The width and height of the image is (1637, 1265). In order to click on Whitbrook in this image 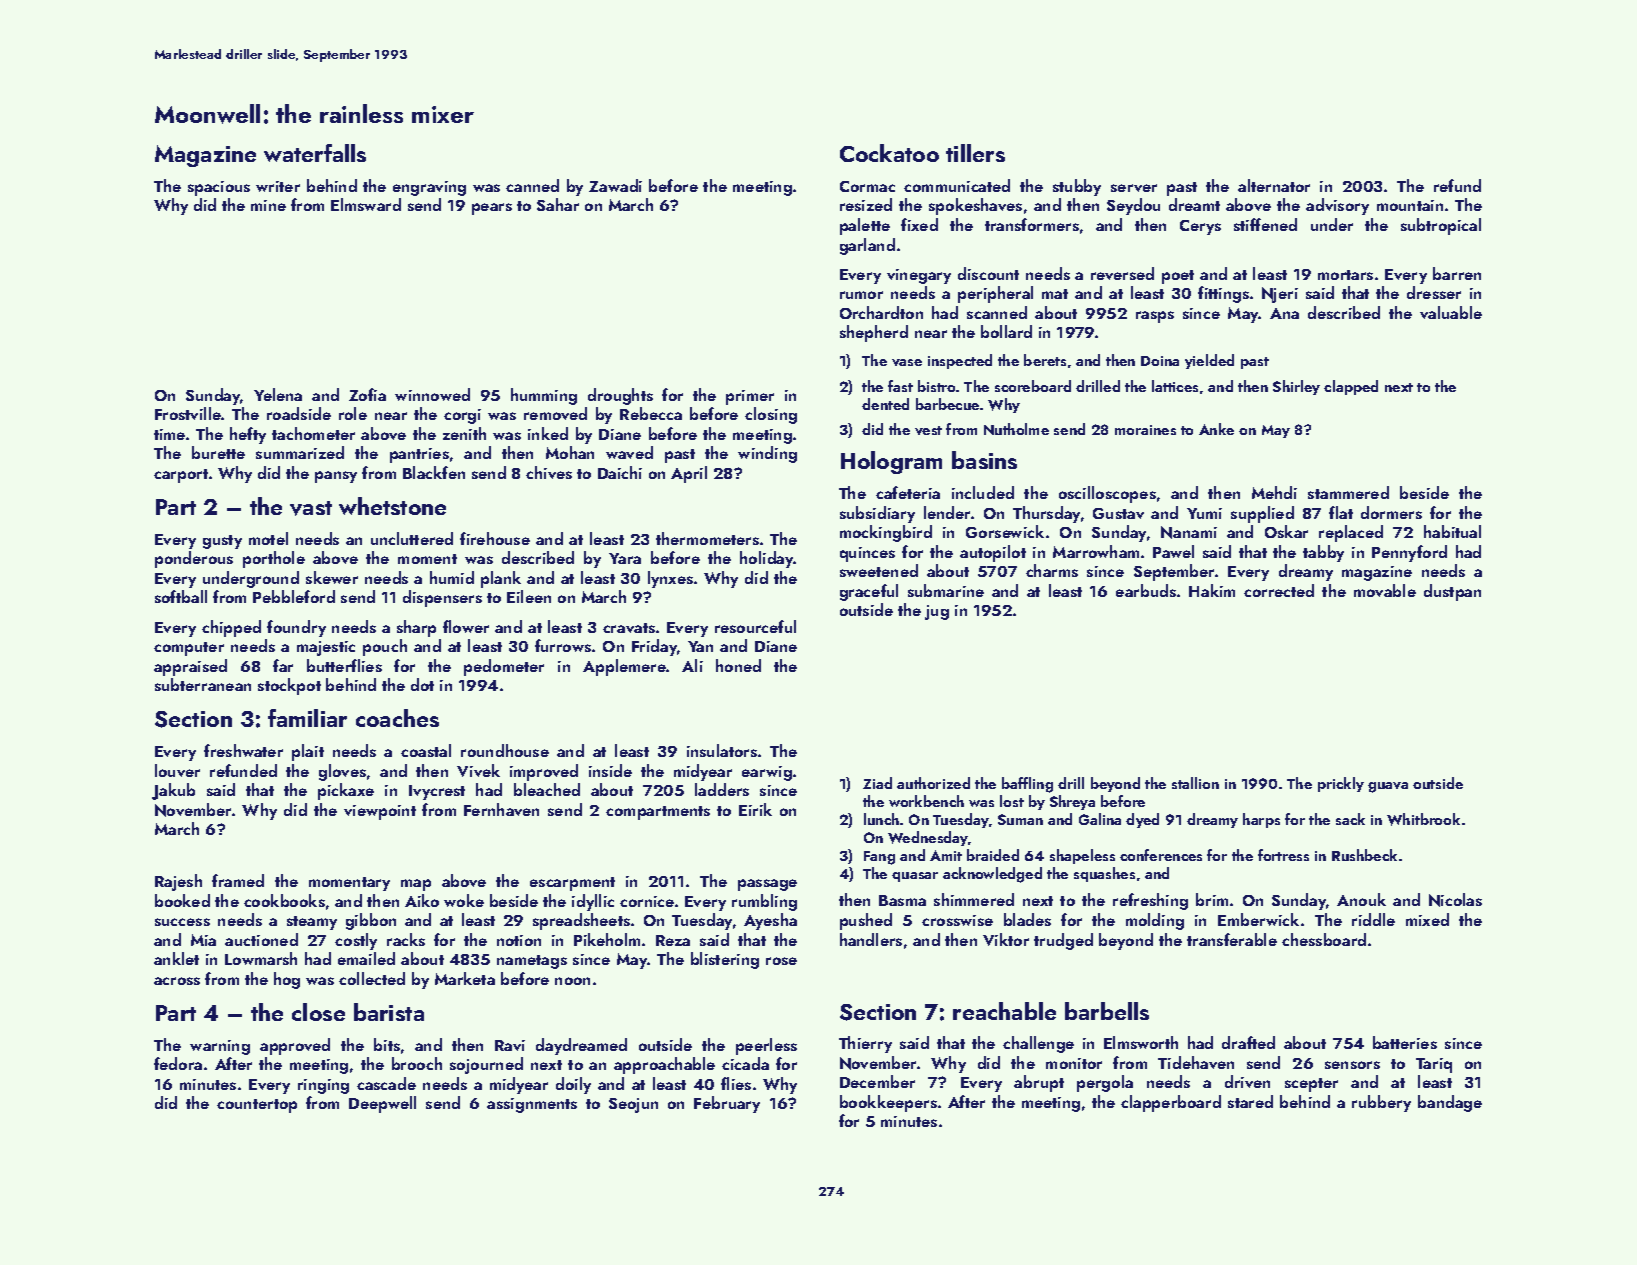, I will do `click(1423, 819)`.
